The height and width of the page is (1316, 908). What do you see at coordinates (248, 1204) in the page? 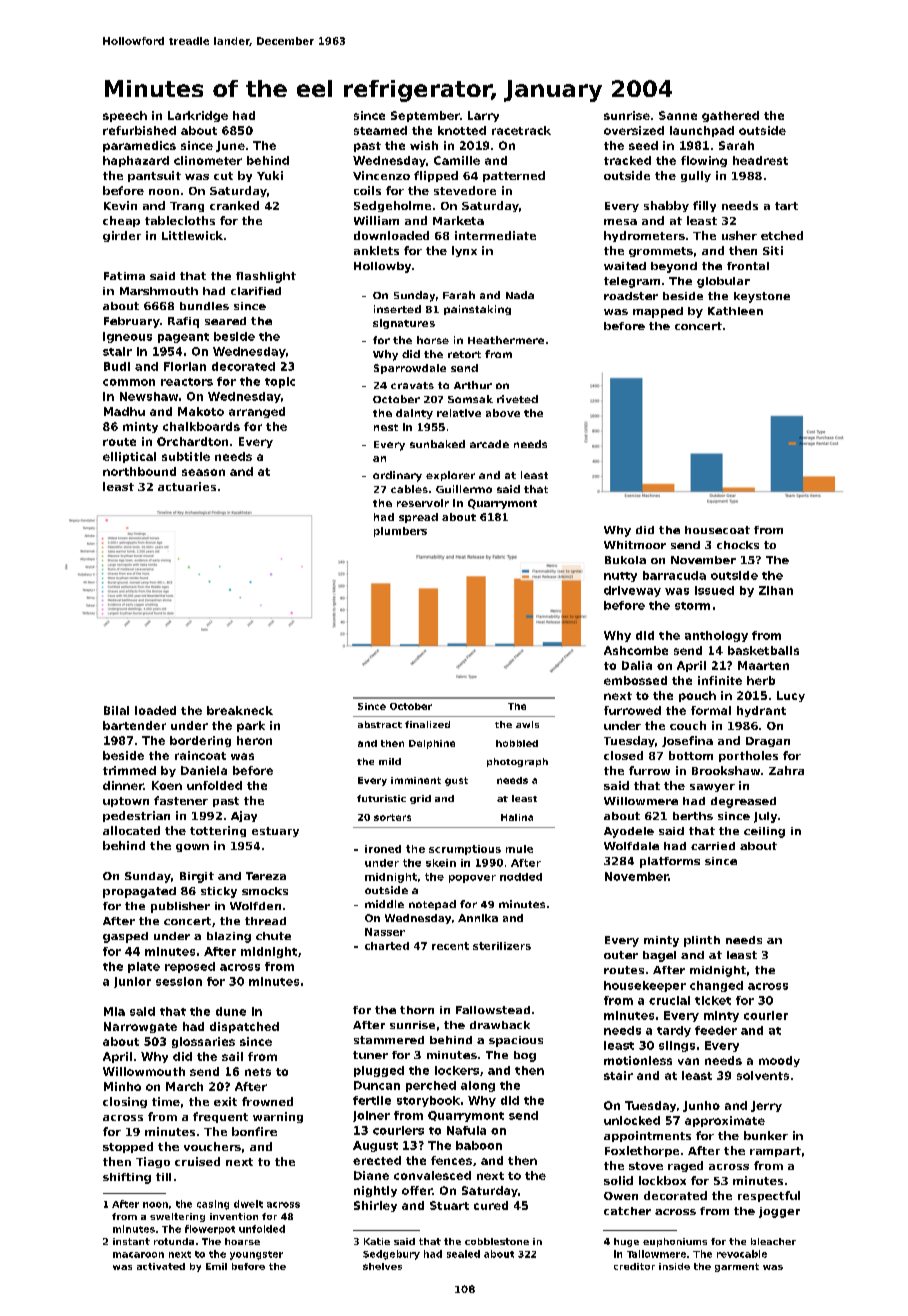
I see `dwelt` at bounding box center [248, 1204].
